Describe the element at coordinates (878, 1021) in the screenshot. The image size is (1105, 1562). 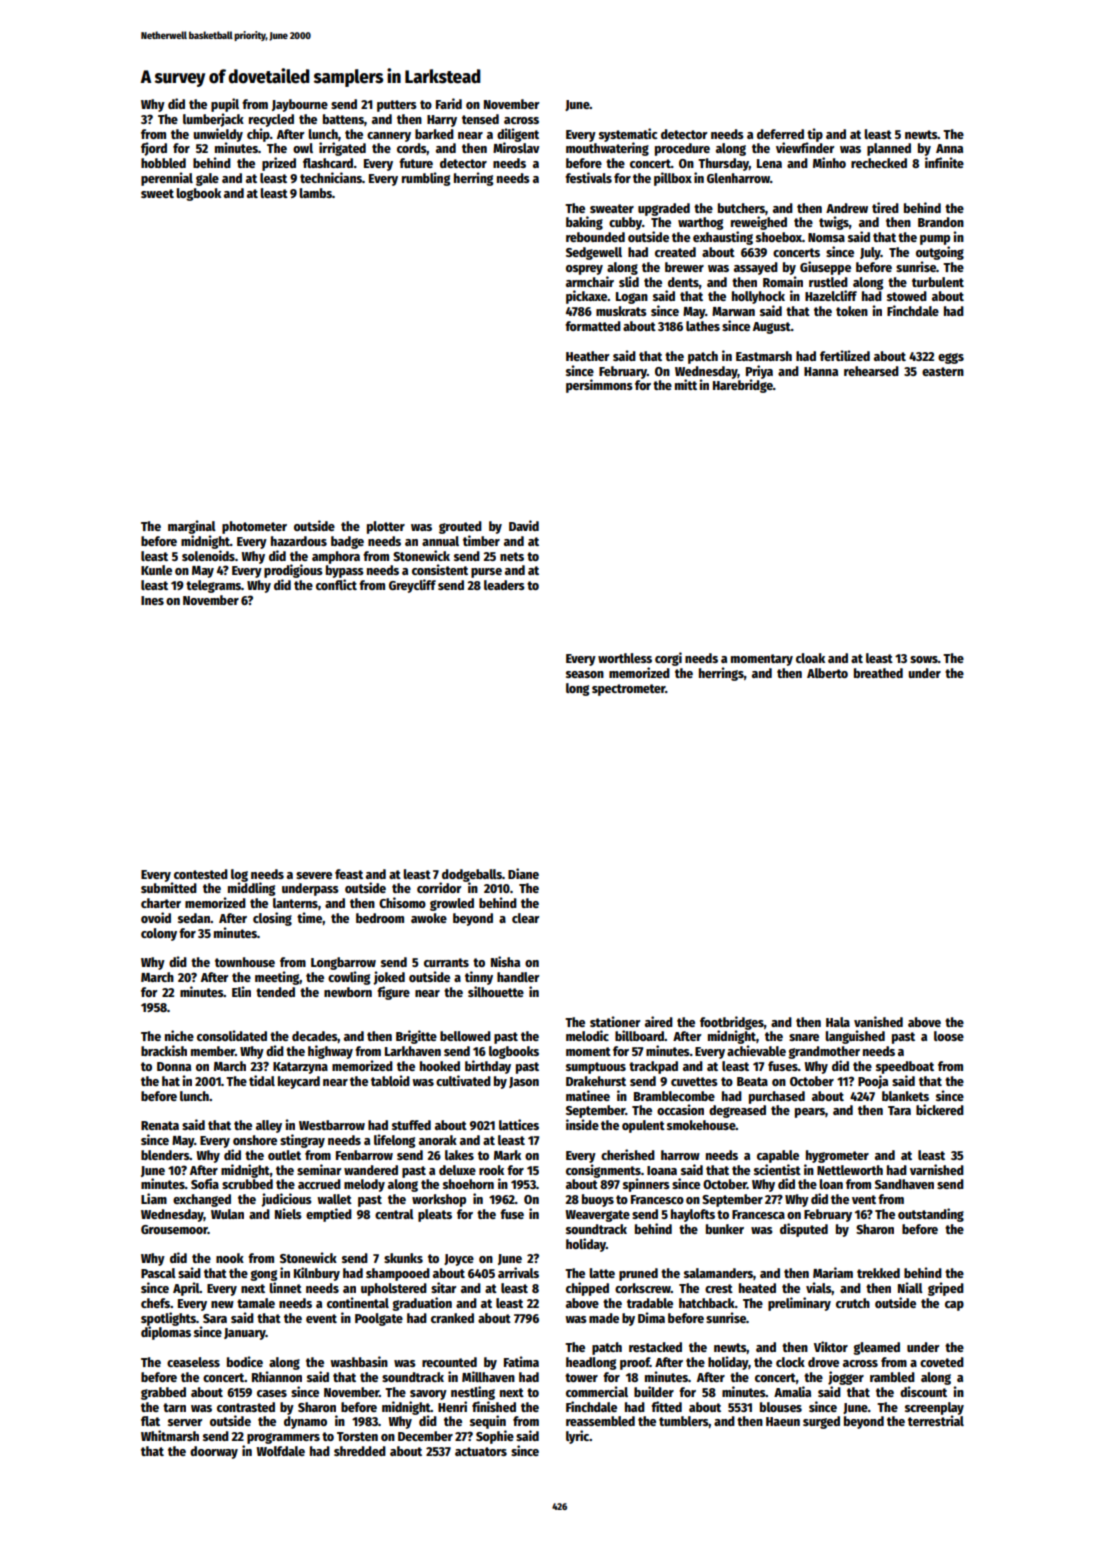
I see `vanished` at that location.
